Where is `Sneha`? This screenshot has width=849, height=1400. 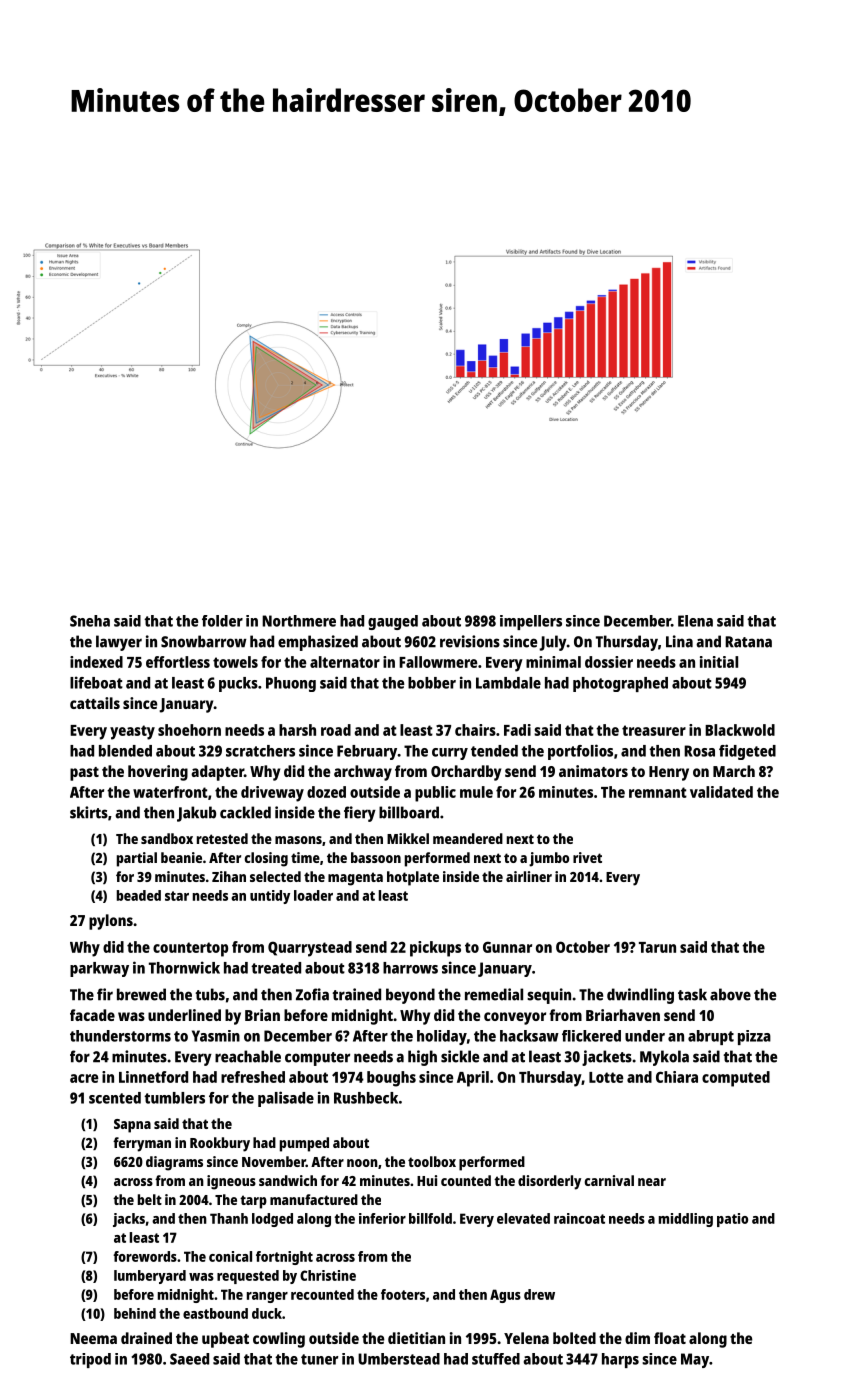
Sneha is located at coordinates (90, 621).
